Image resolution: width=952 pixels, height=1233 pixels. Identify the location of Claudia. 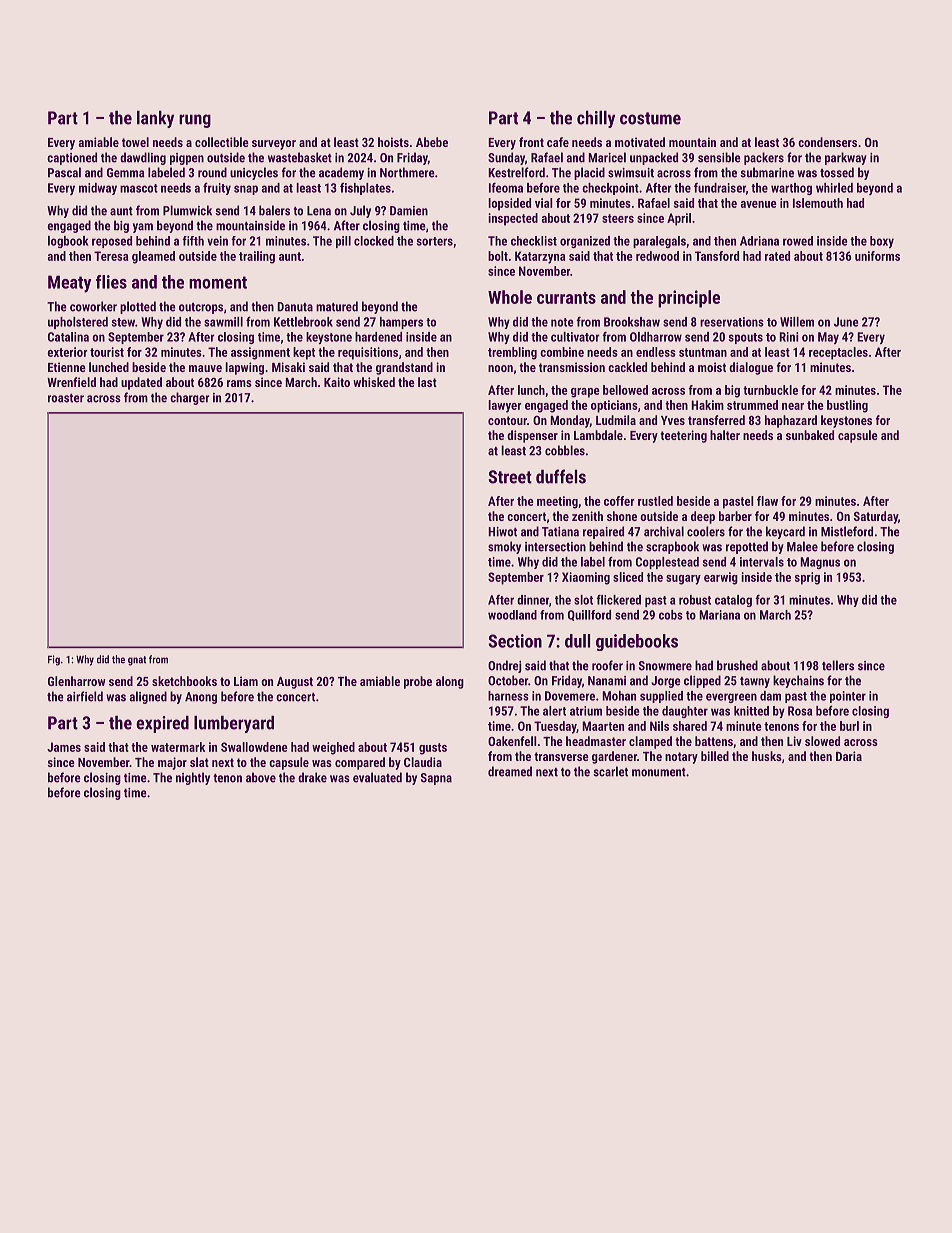
(423, 762).
